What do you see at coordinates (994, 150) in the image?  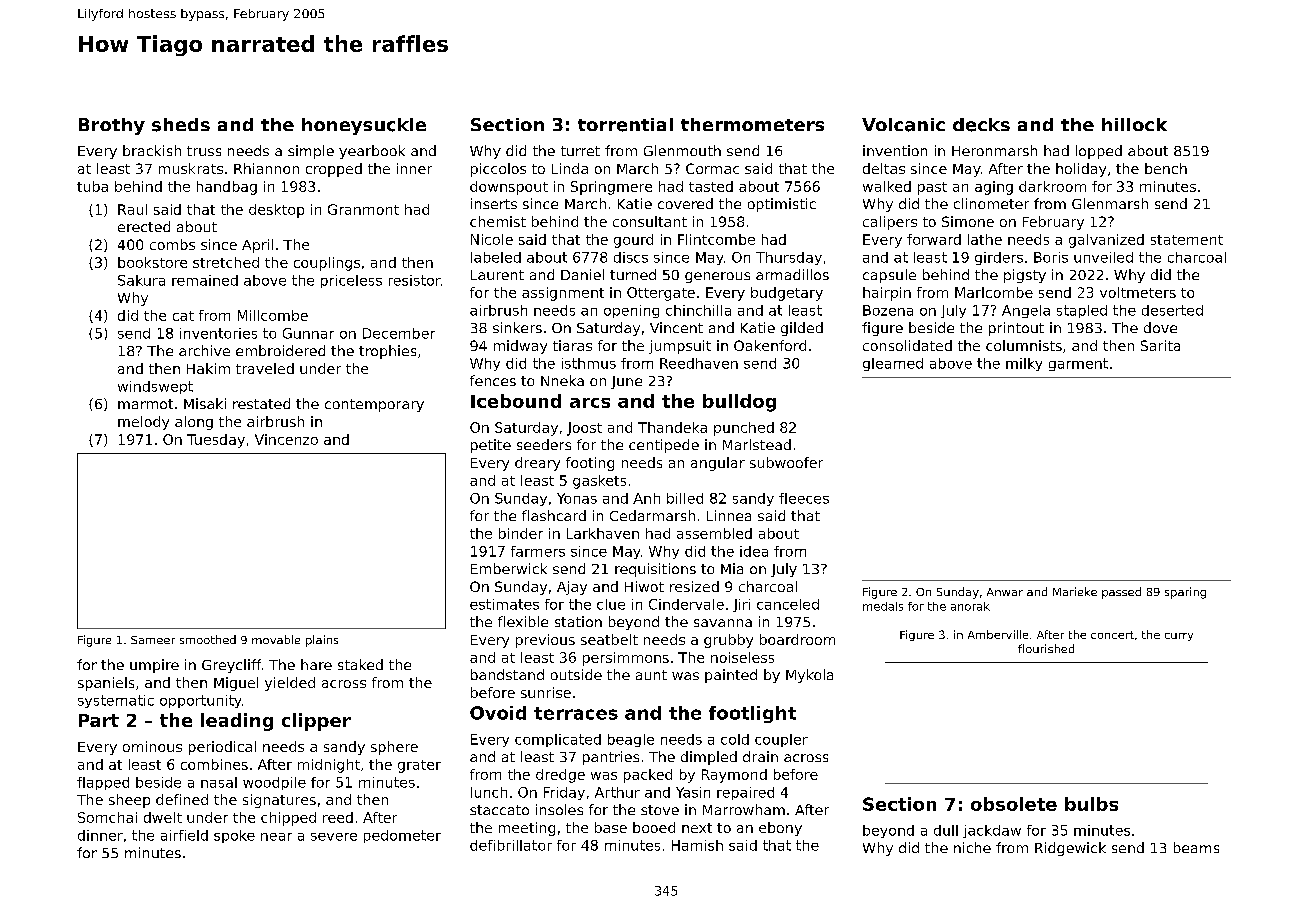 I see `Heronmarsh` at bounding box center [994, 150].
